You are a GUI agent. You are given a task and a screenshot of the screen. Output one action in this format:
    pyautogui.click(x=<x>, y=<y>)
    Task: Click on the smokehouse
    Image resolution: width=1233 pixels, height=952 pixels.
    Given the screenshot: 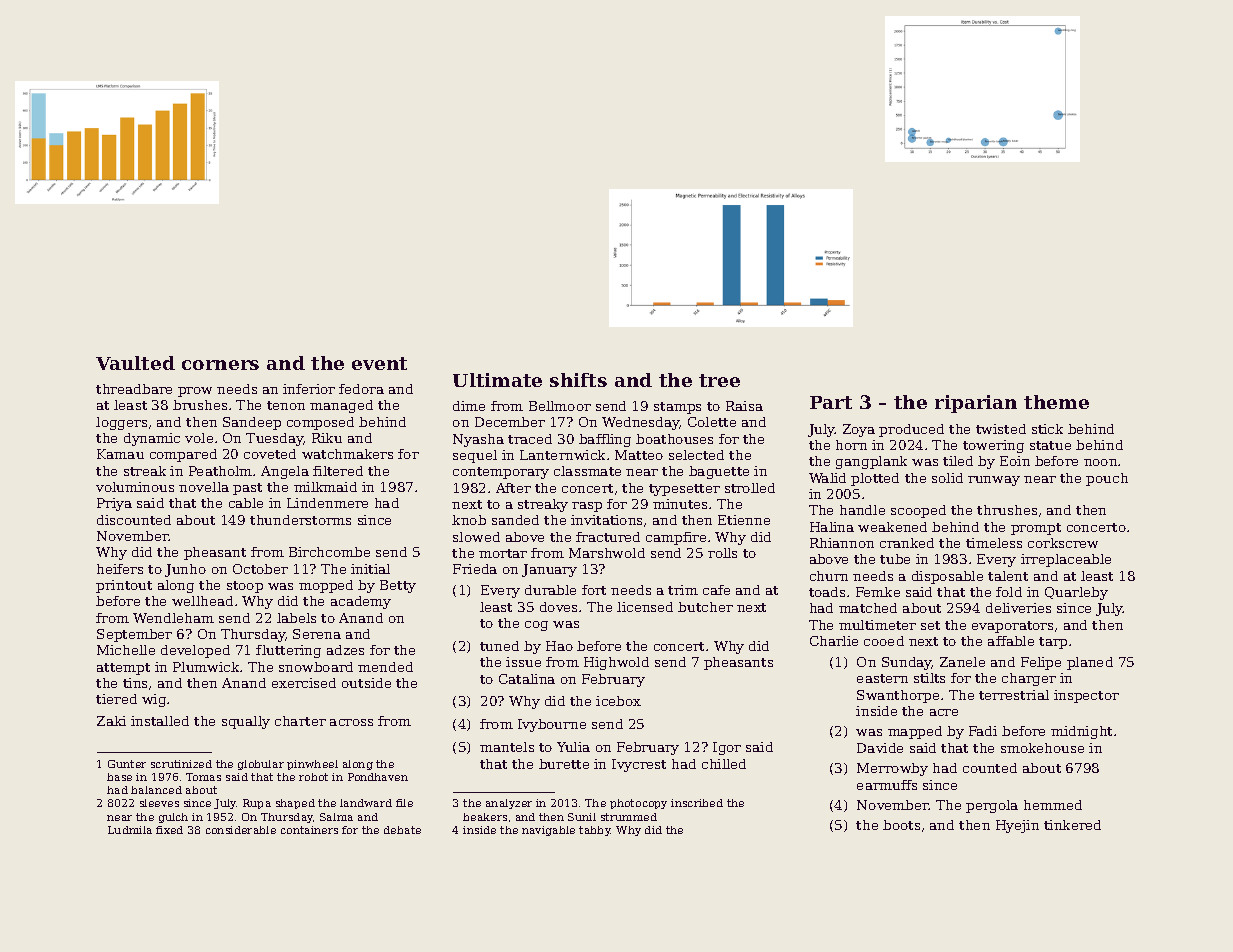 What is the action you would take?
    pyautogui.click(x=1042, y=748)
